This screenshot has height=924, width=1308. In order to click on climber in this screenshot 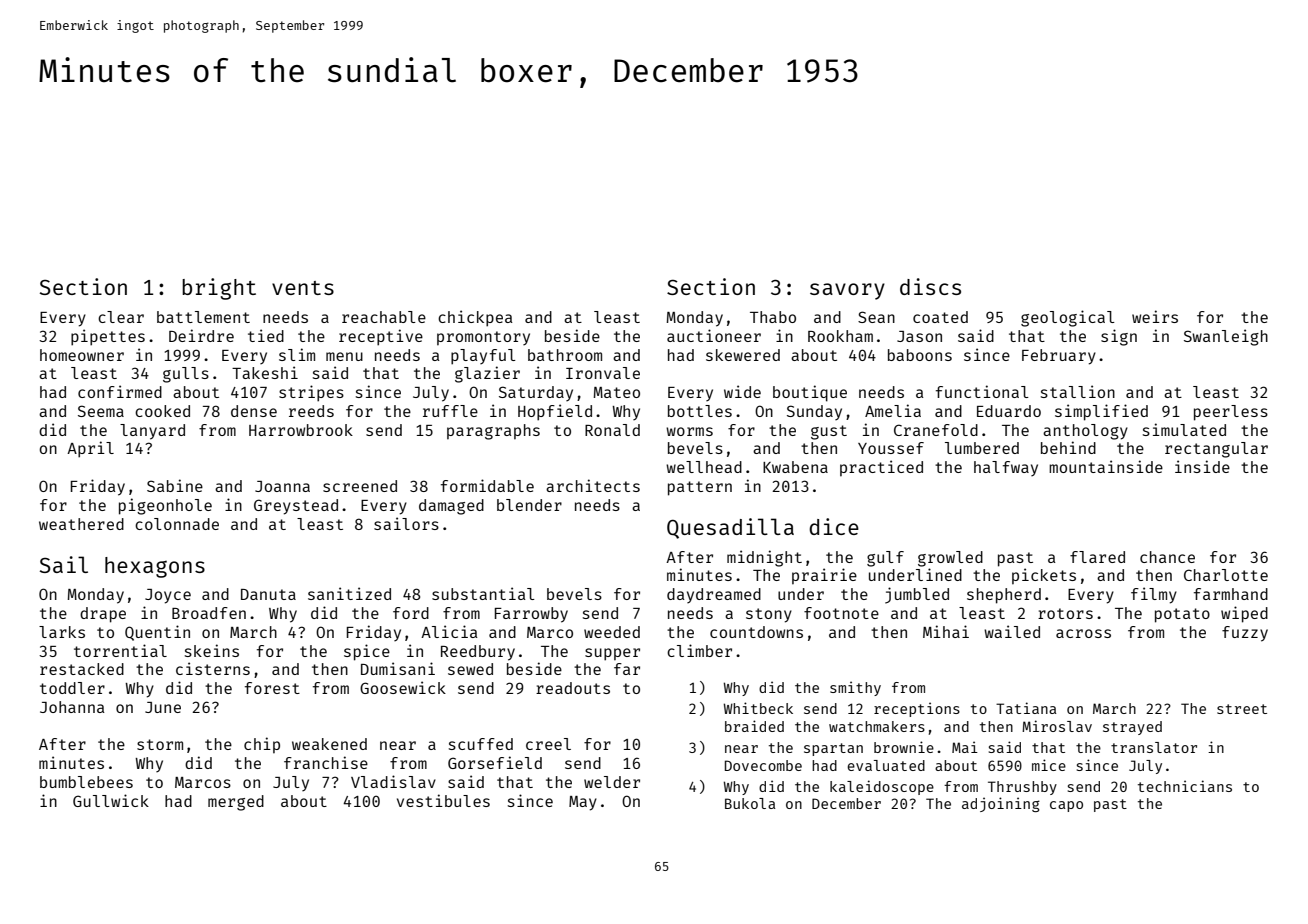, I will do `click(699, 650)`.
